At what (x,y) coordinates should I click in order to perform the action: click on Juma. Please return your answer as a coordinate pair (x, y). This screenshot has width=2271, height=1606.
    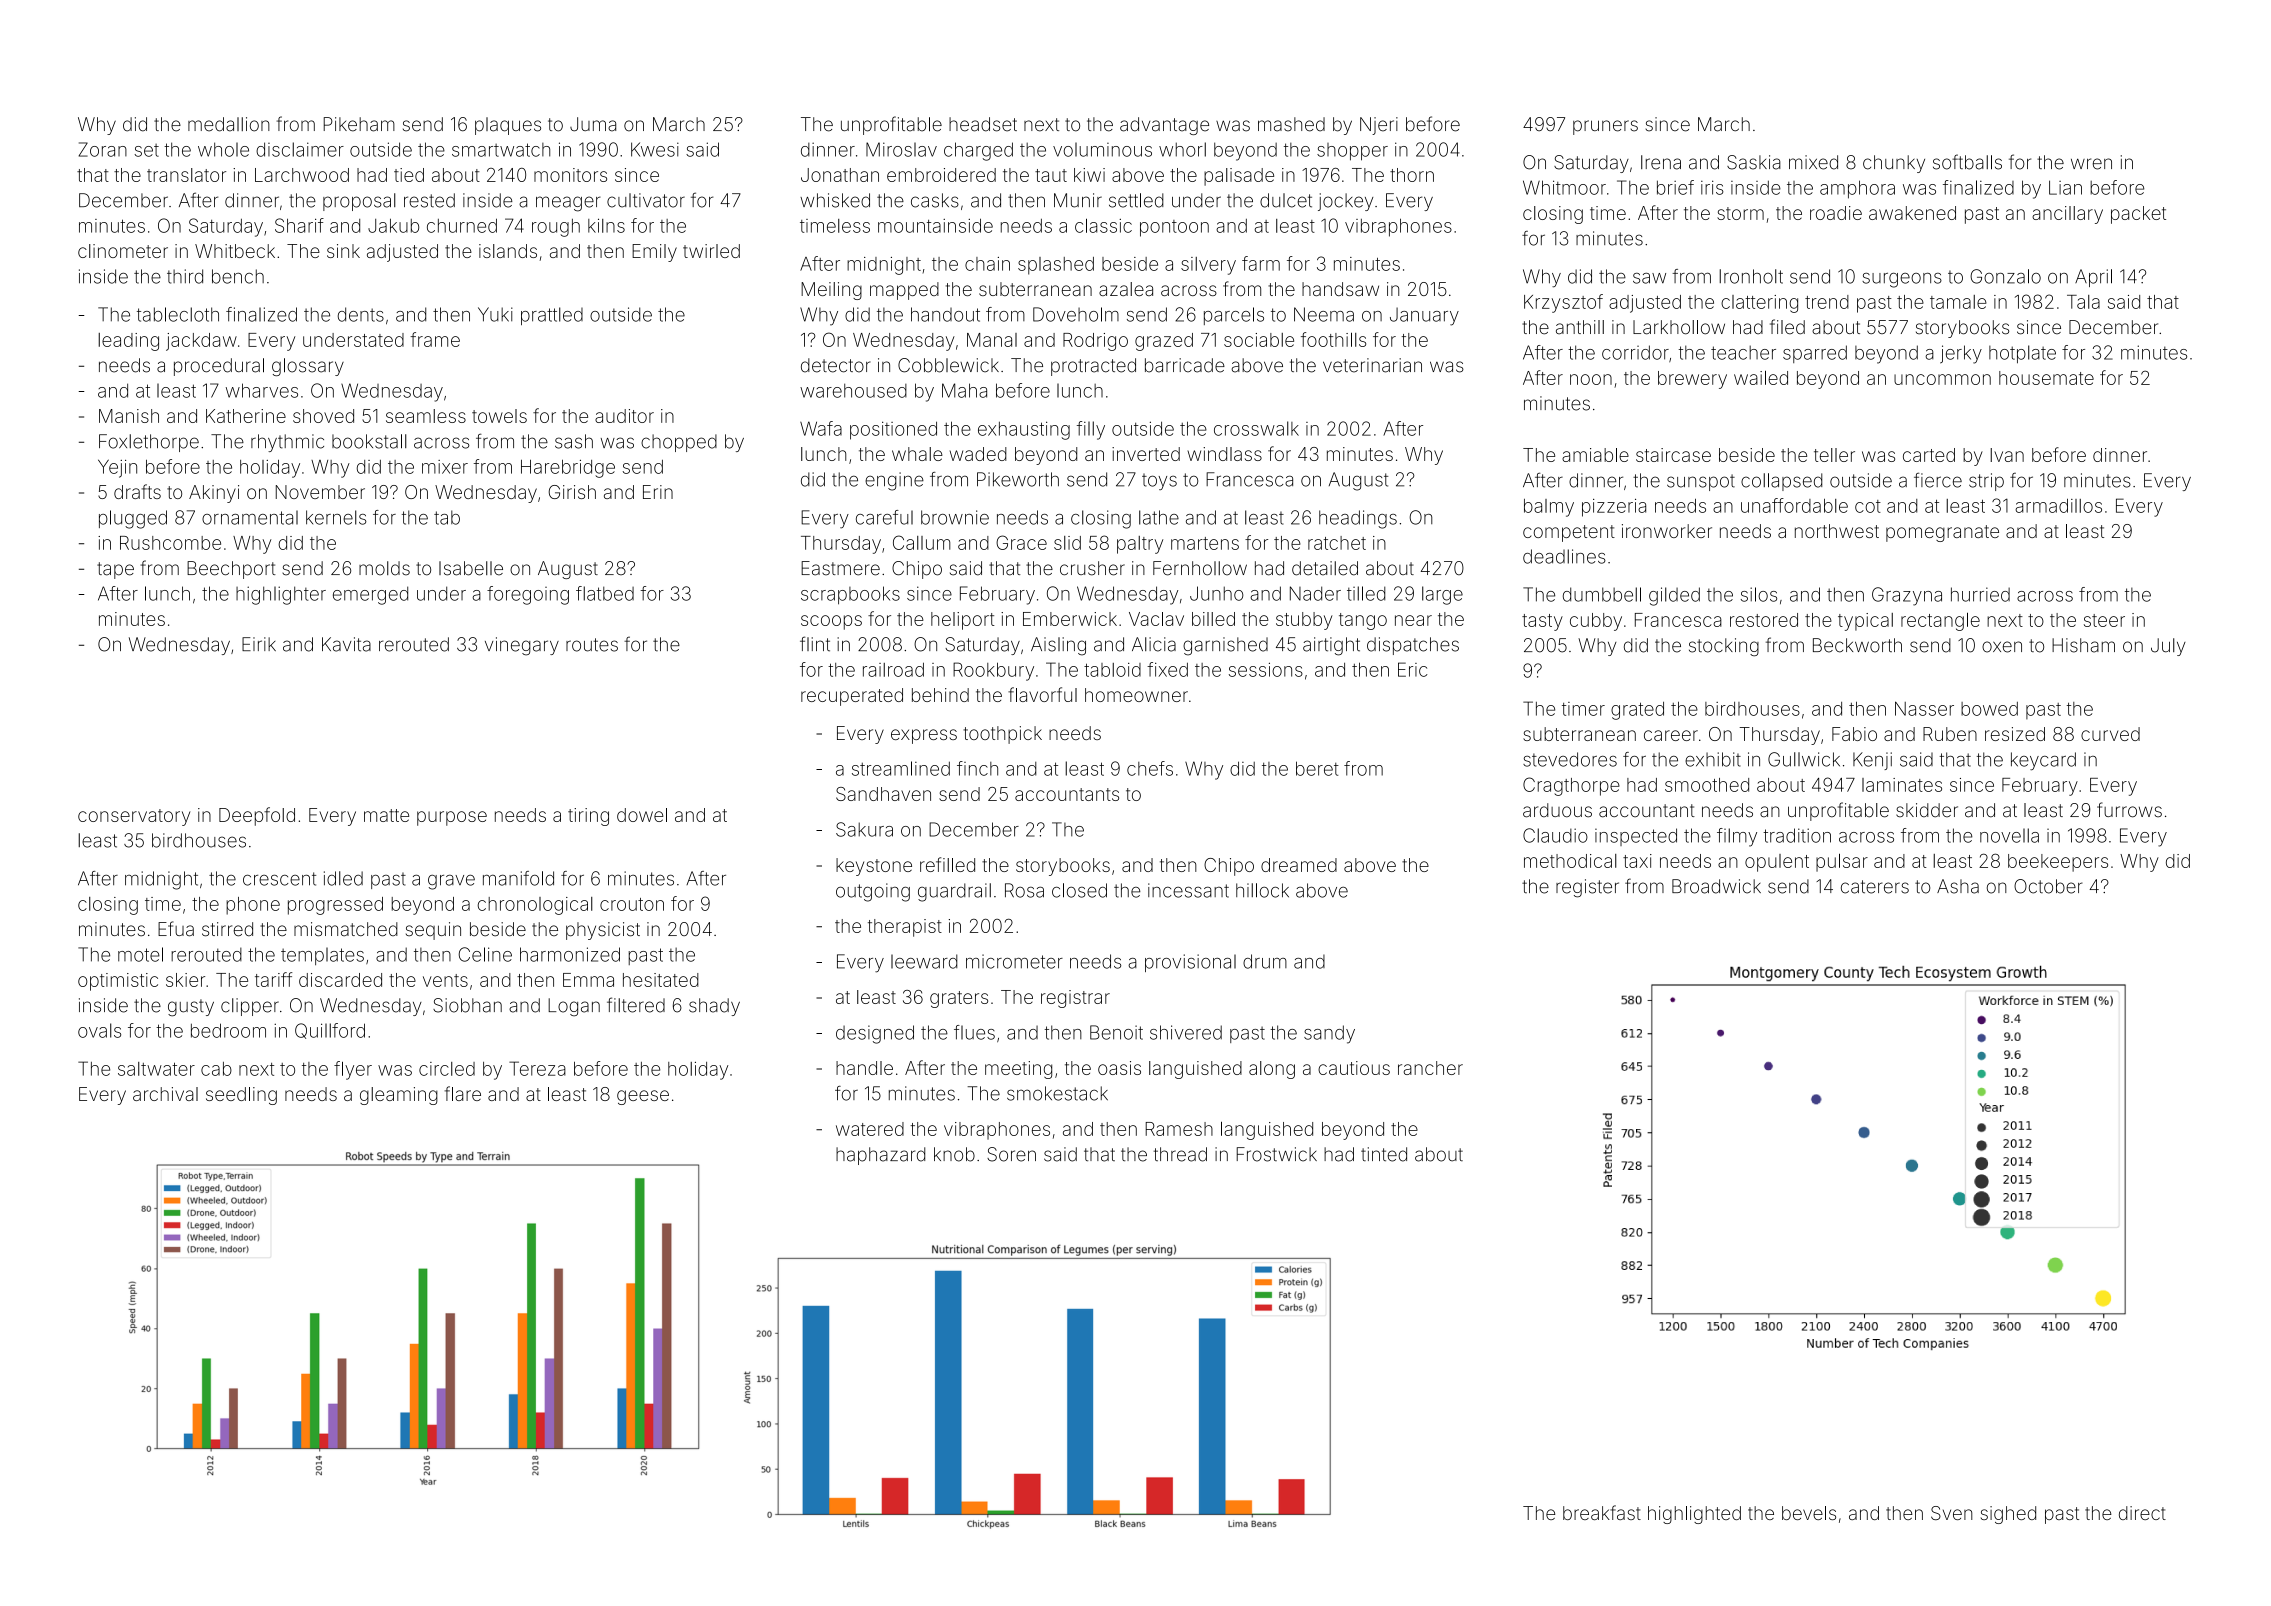
    Looking at the image, I should click on (593, 124).
